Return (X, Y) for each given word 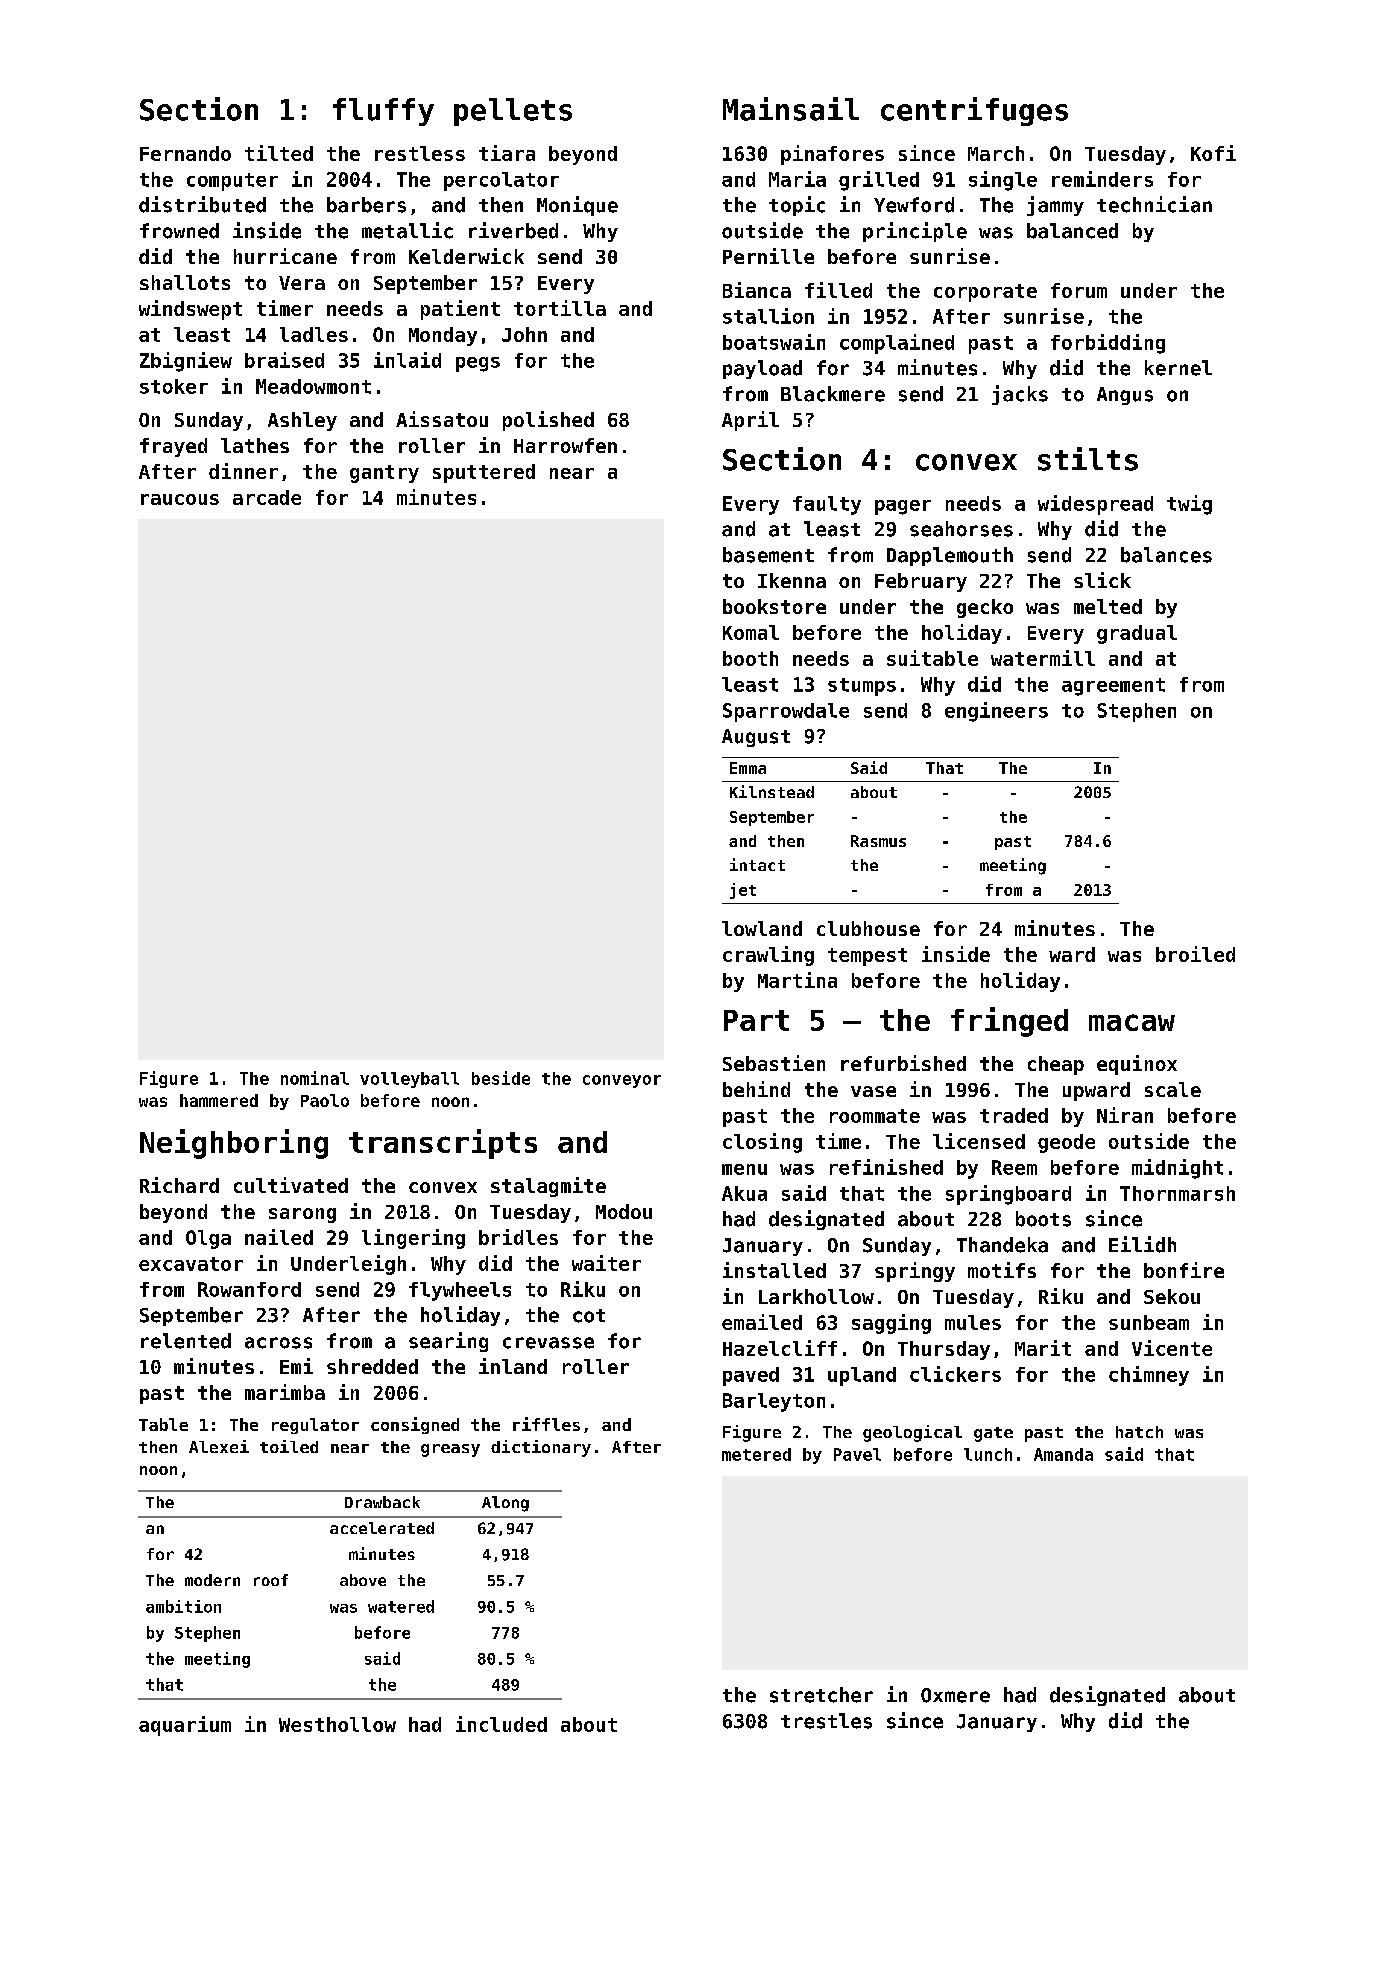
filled (838, 290)
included (501, 1724)
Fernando (185, 153)
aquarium (185, 1726)
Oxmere (955, 1695)
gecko (985, 608)
